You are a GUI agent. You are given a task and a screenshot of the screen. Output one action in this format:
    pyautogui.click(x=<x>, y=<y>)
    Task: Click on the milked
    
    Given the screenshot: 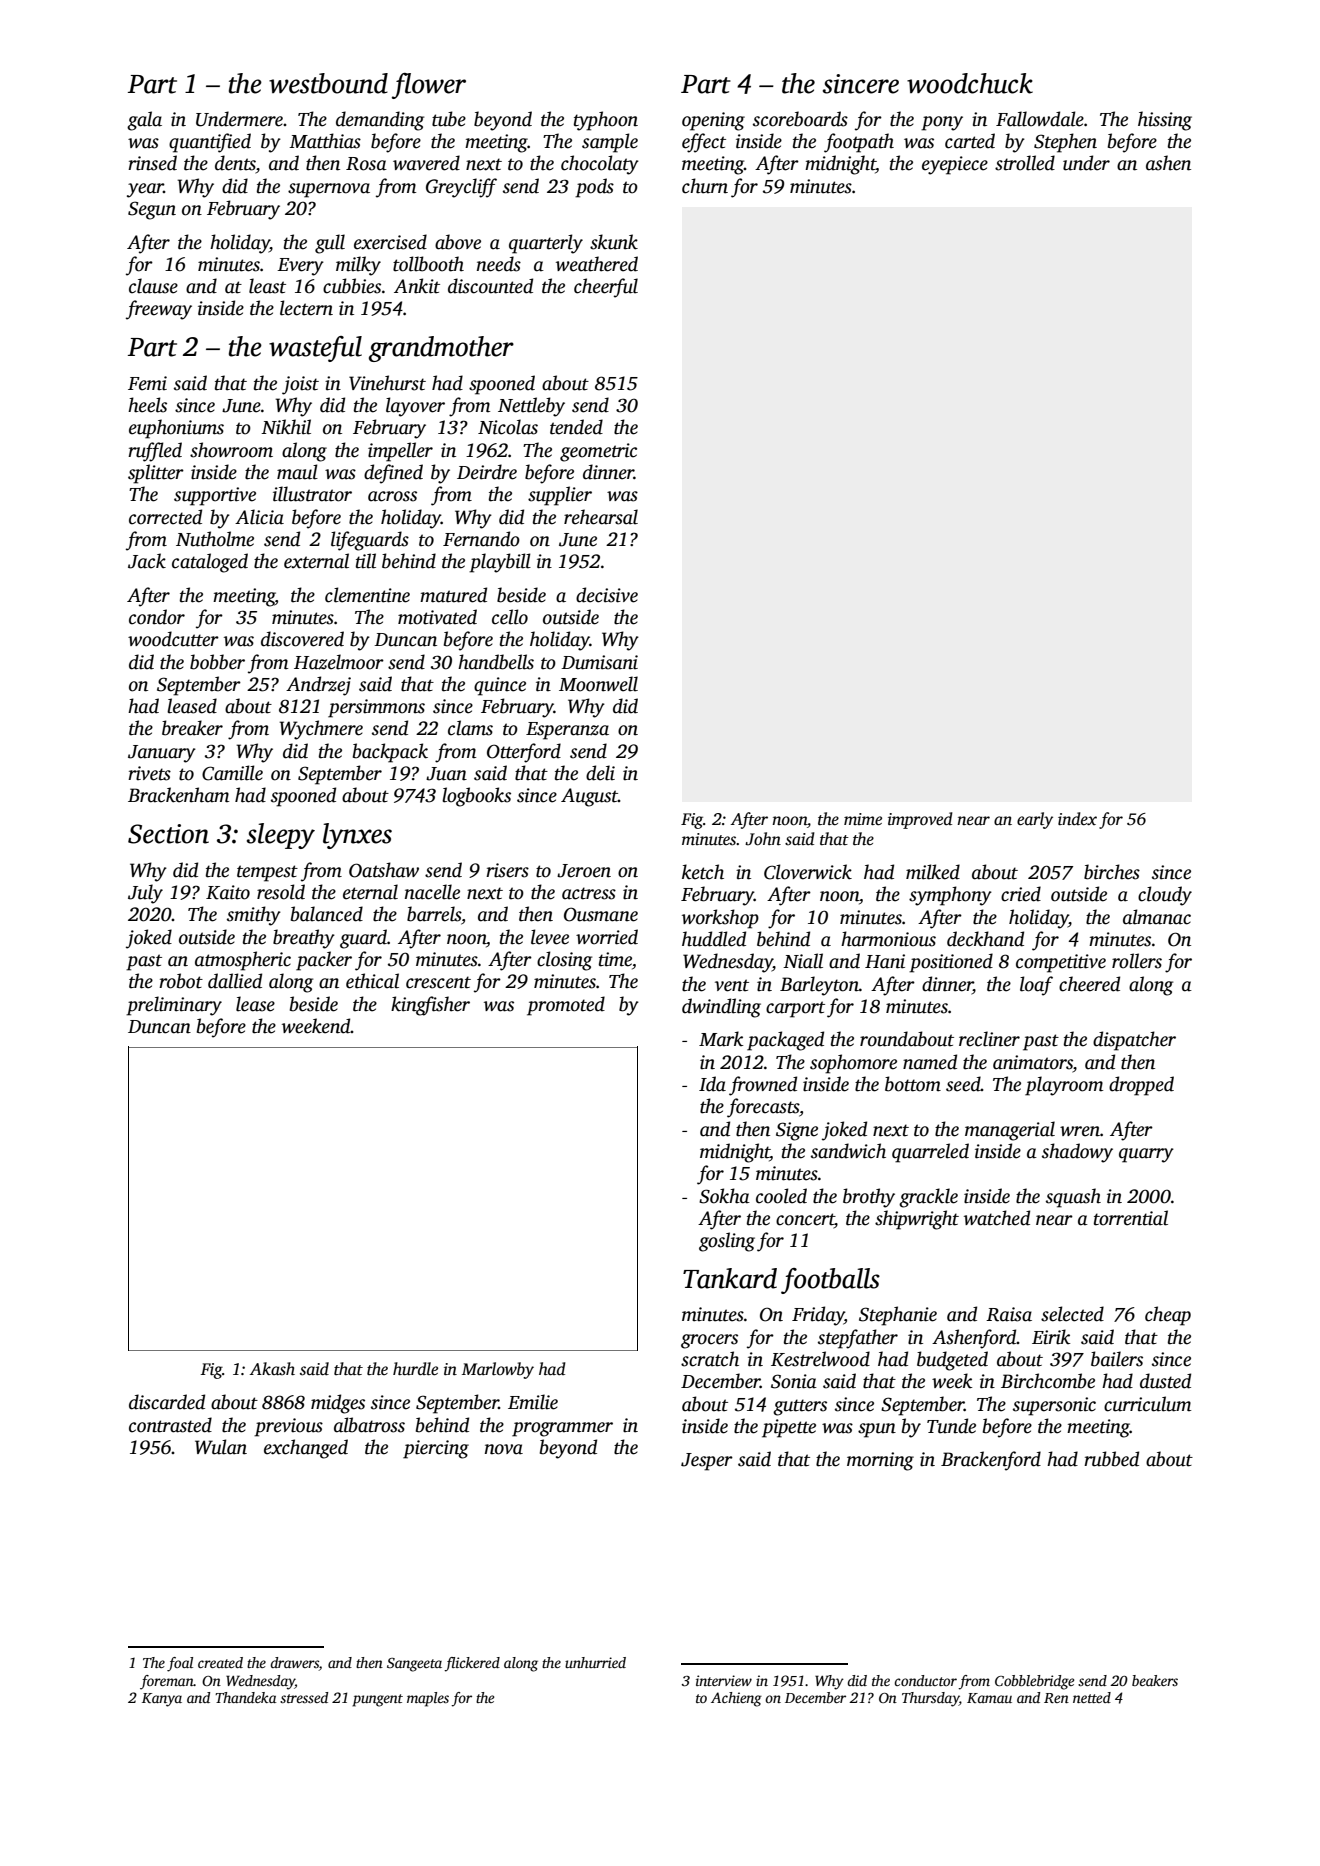 What is the action you would take?
    pyautogui.click(x=933, y=872)
